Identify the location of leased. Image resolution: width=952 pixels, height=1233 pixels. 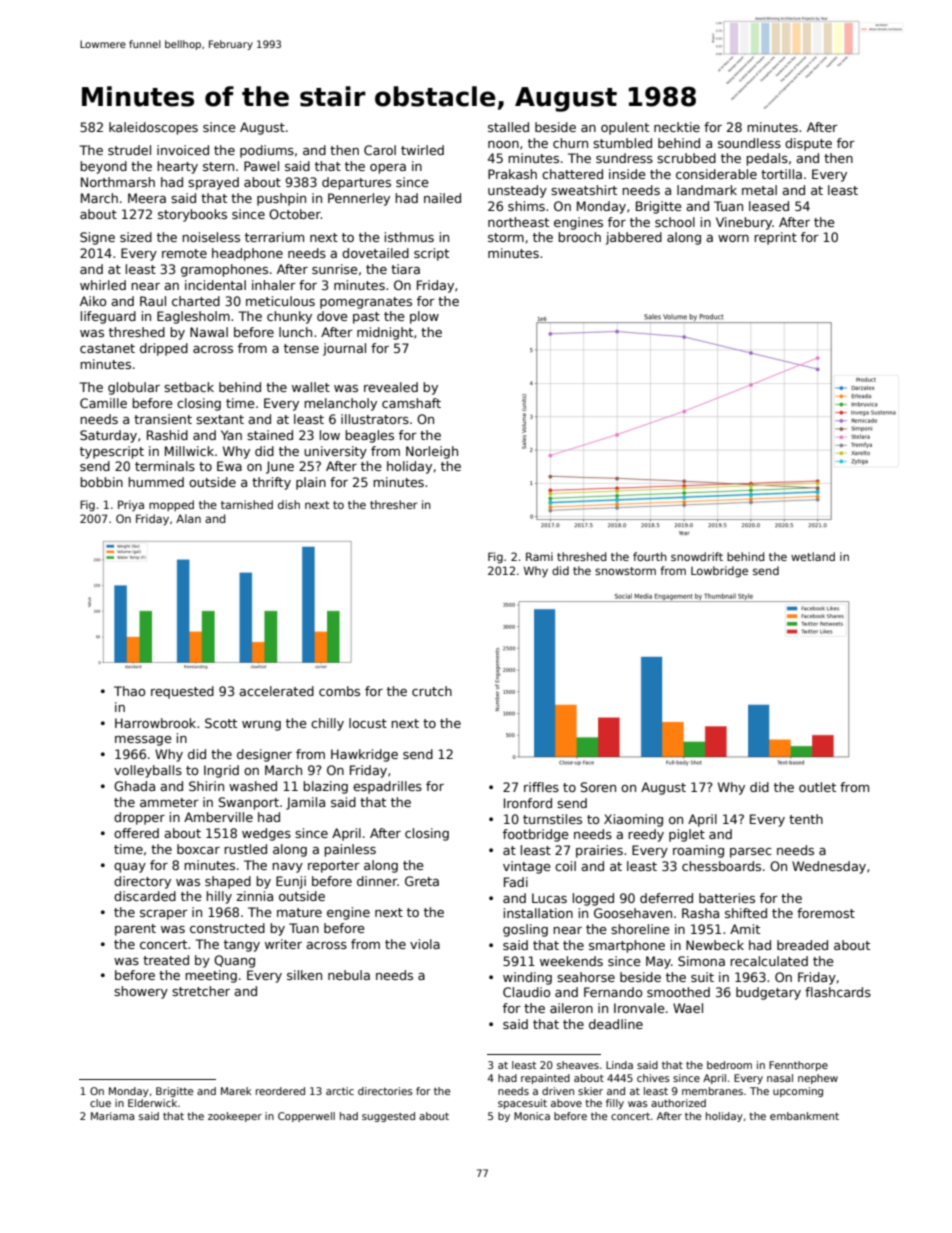
(769, 206).
